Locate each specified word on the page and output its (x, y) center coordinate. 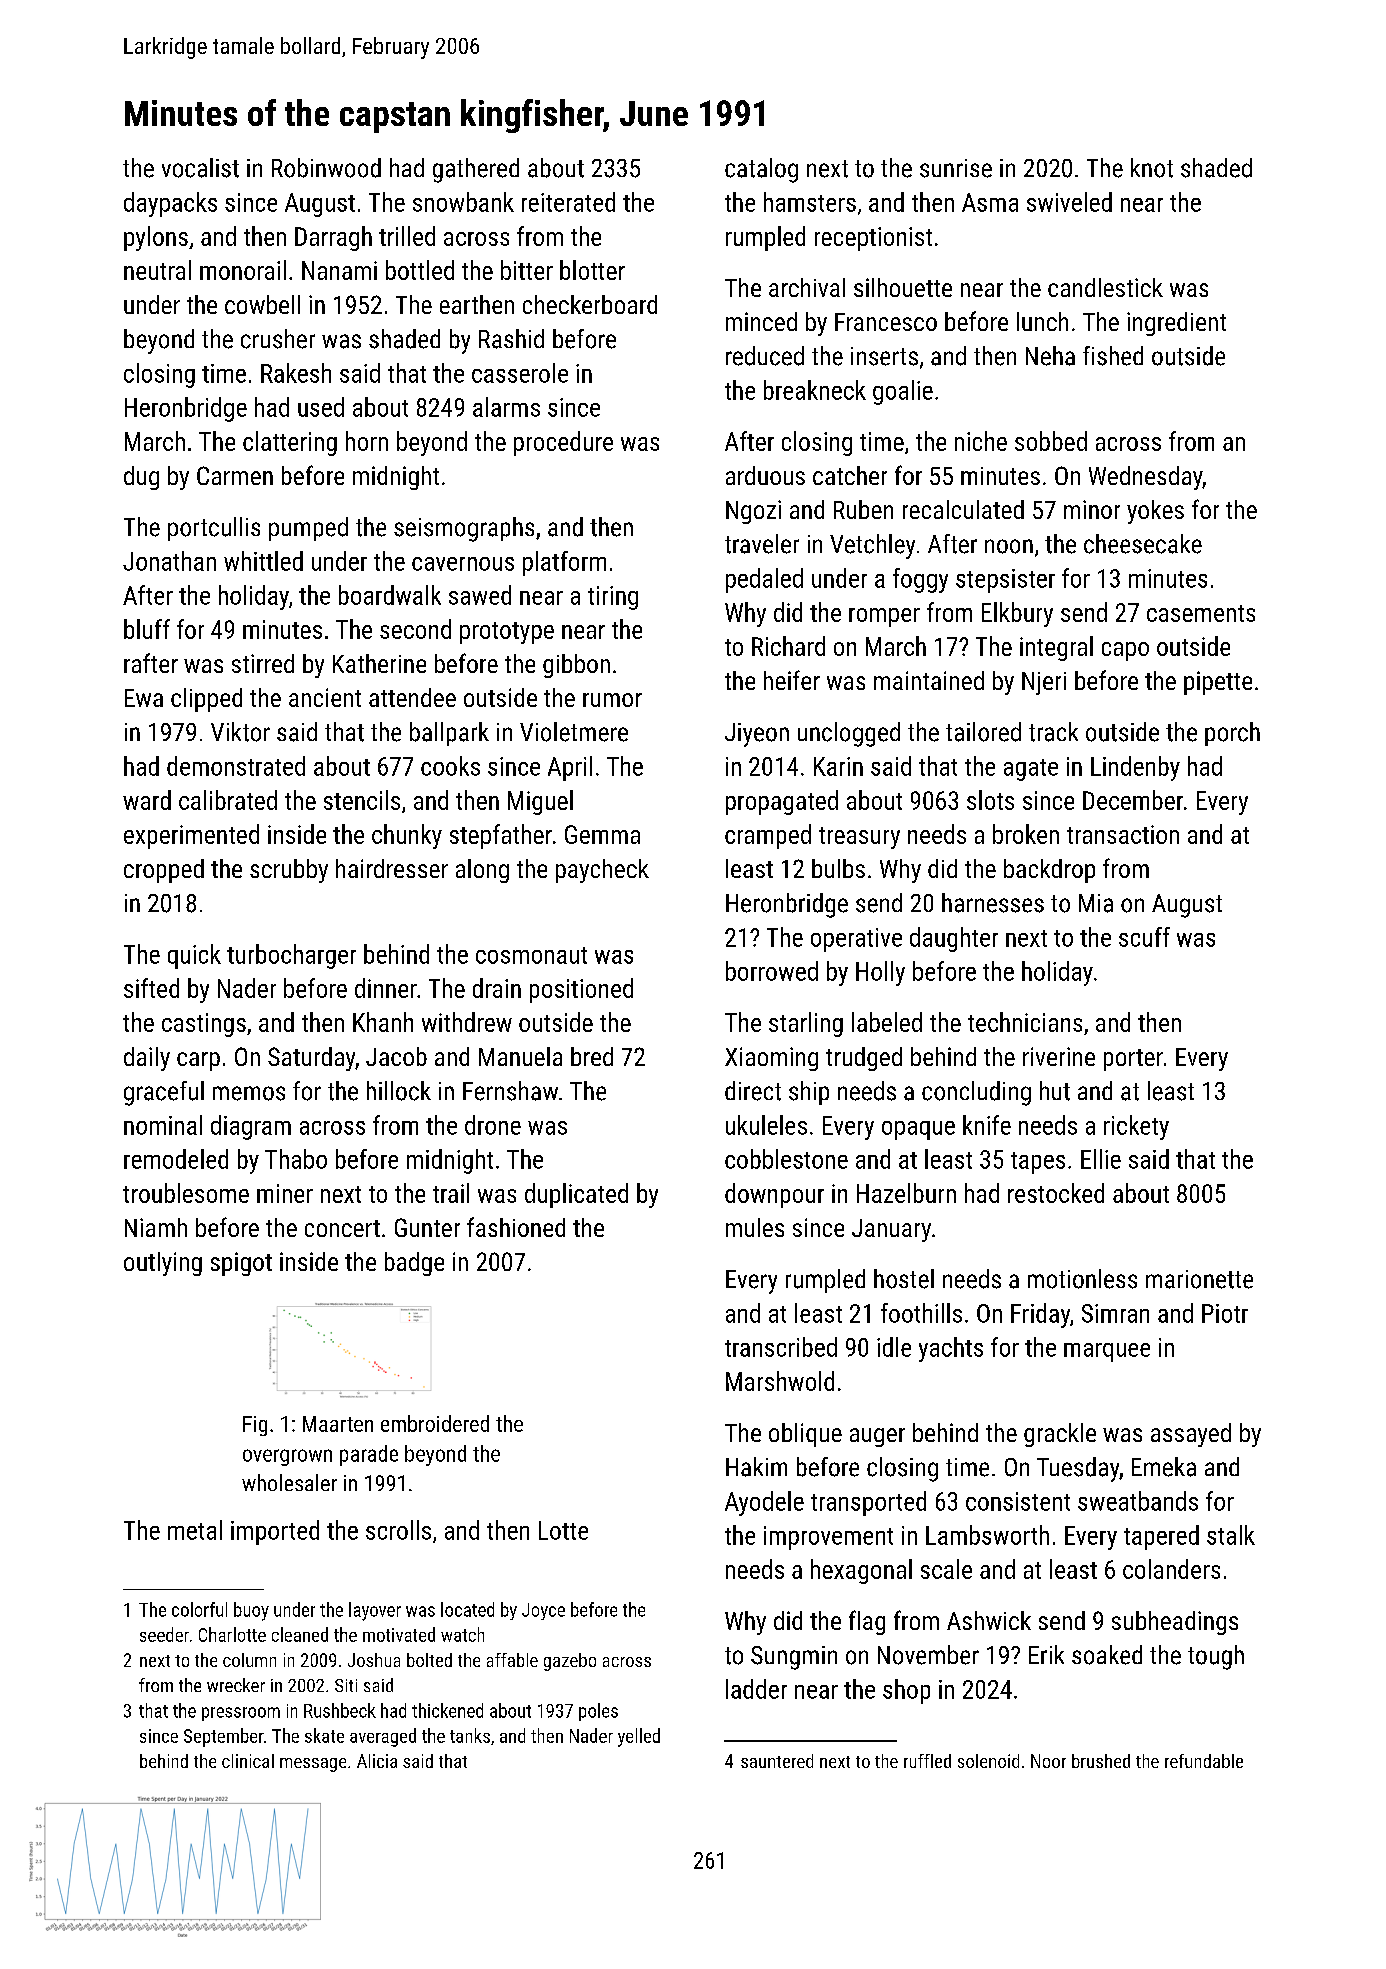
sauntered (777, 1761)
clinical (248, 1761)
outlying (163, 1264)
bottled (420, 270)
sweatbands (1138, 1501)
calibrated (228, 800)
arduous (765, 475)
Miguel (540, 802)
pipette (1218, 683)
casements (1201, 613)
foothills (921, 1313)
